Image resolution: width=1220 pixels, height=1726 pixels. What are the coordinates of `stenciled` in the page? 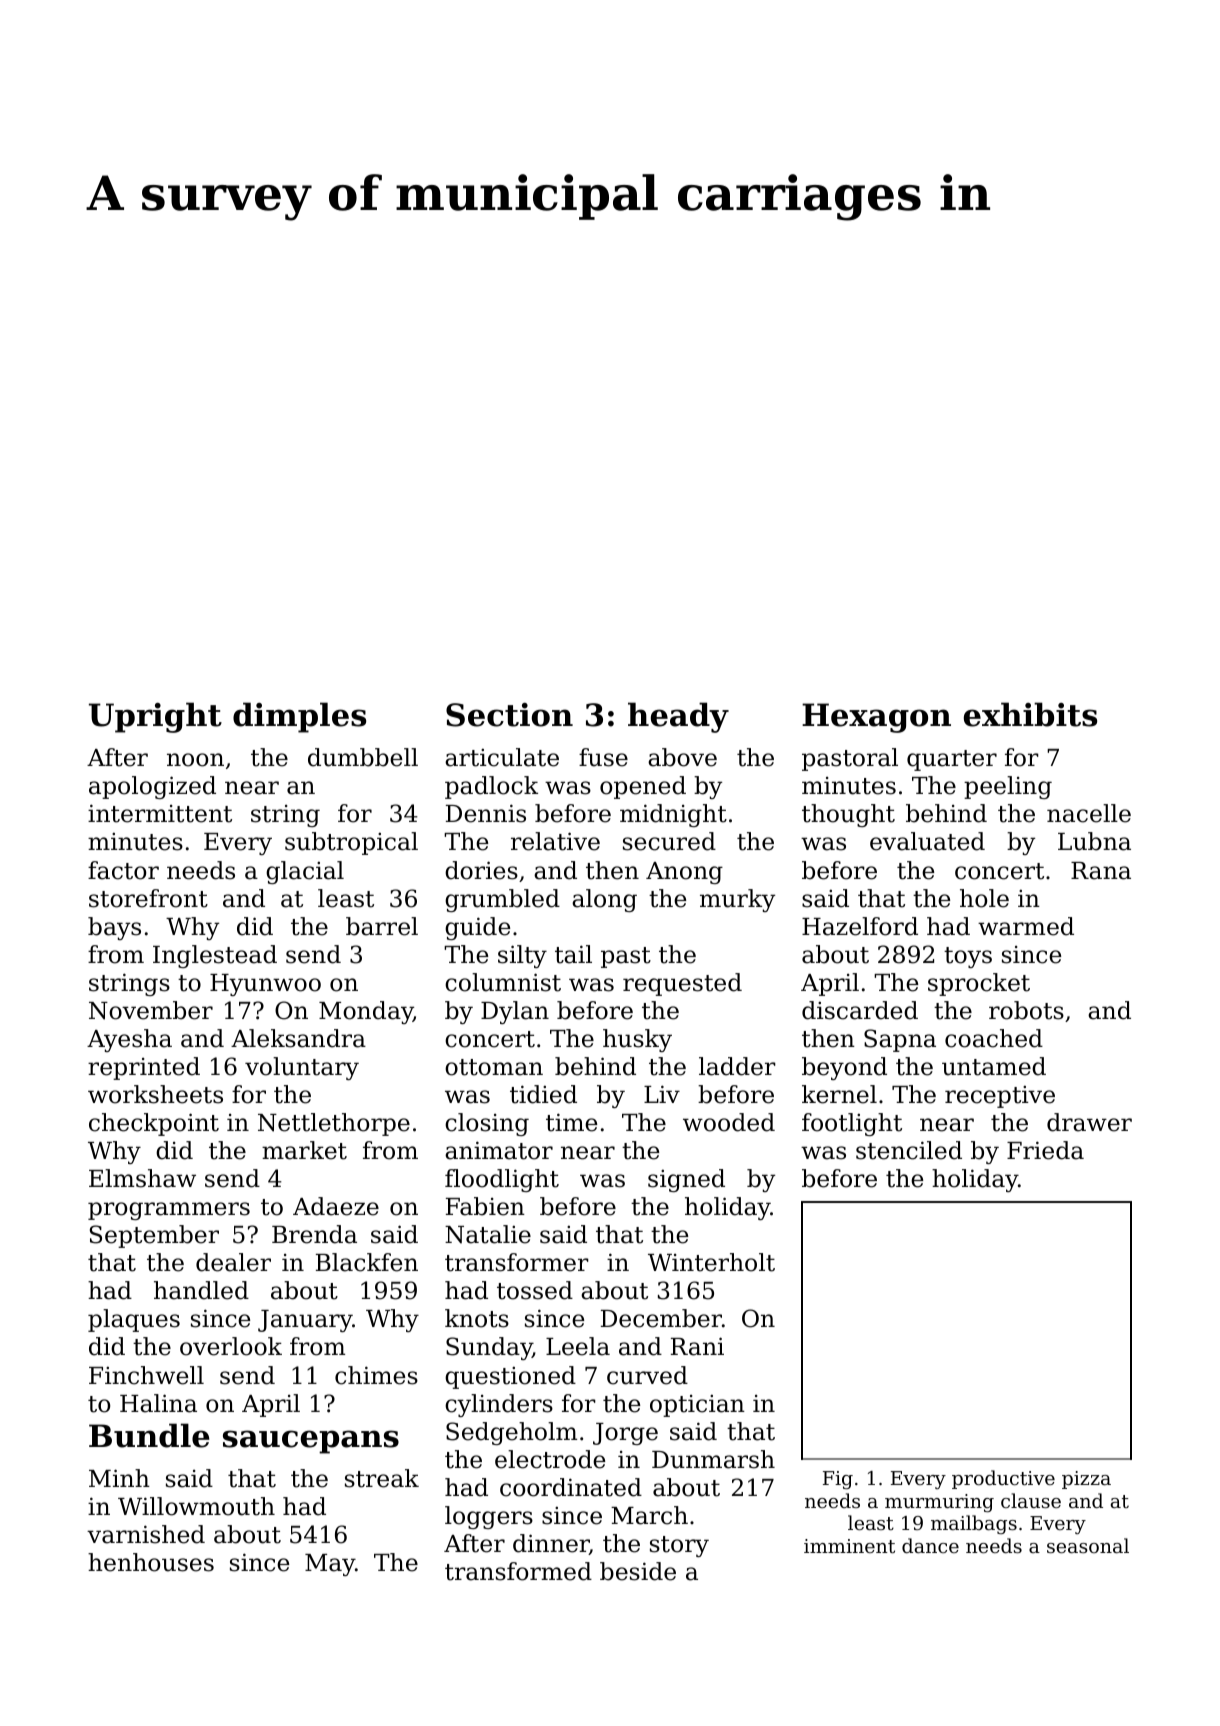 It's located at (909, 1150).
